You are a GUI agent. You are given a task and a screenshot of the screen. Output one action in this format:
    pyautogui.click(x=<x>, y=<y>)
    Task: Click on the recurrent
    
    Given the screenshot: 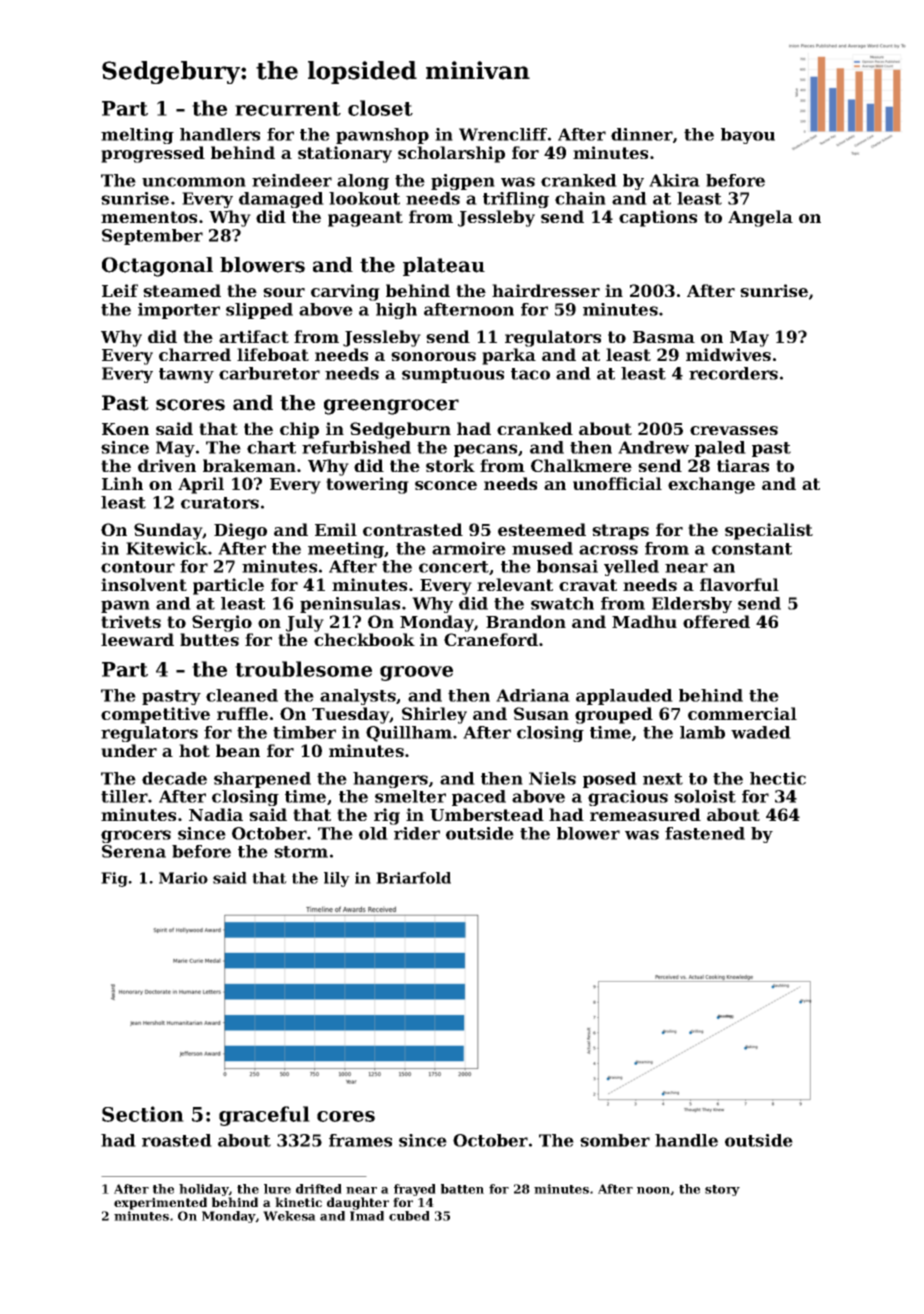 What is the action you would take?
    pyautogui.click(x=288, y=109)
